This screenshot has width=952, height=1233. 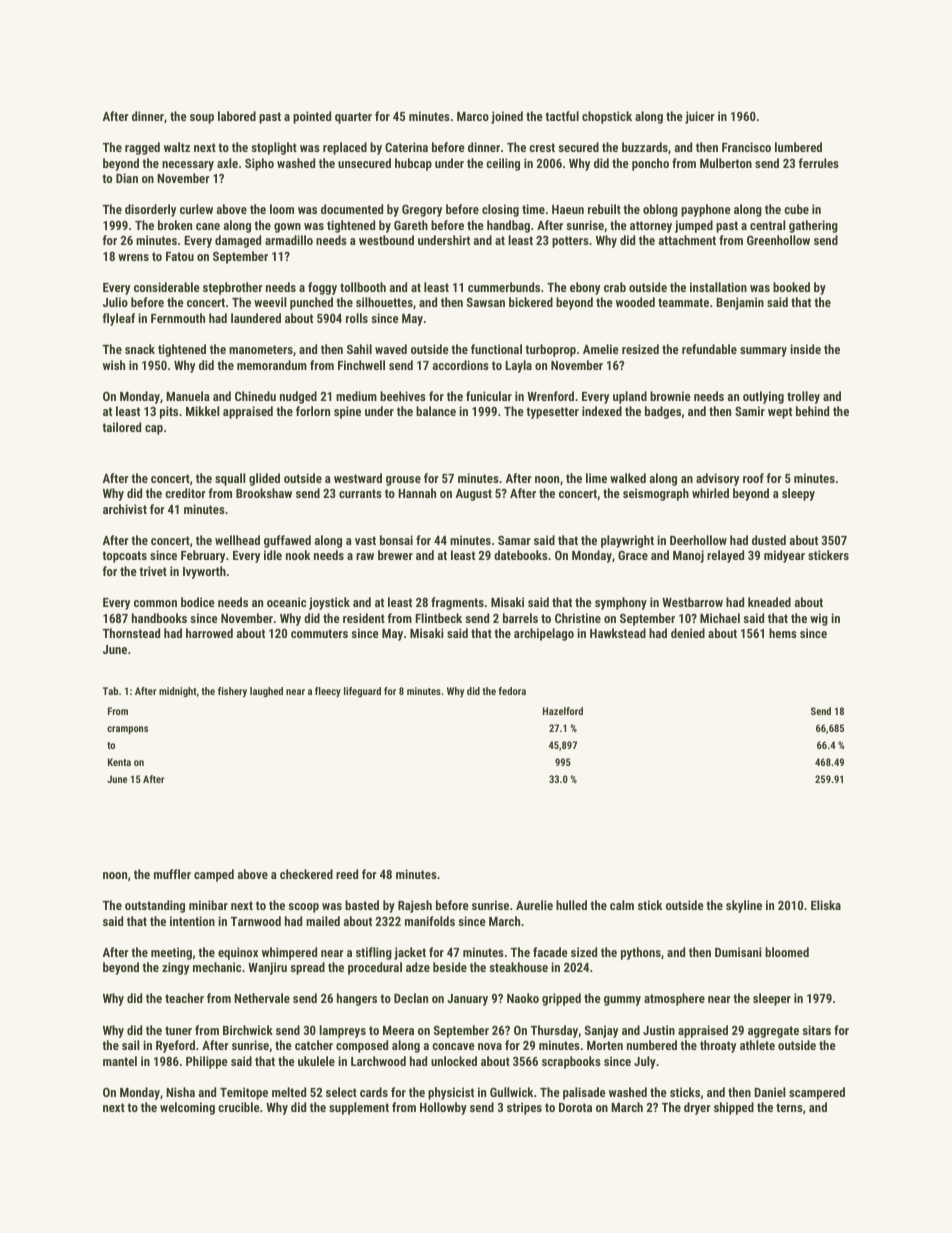 I want to click on terns, so click(x=789, y=1107).
